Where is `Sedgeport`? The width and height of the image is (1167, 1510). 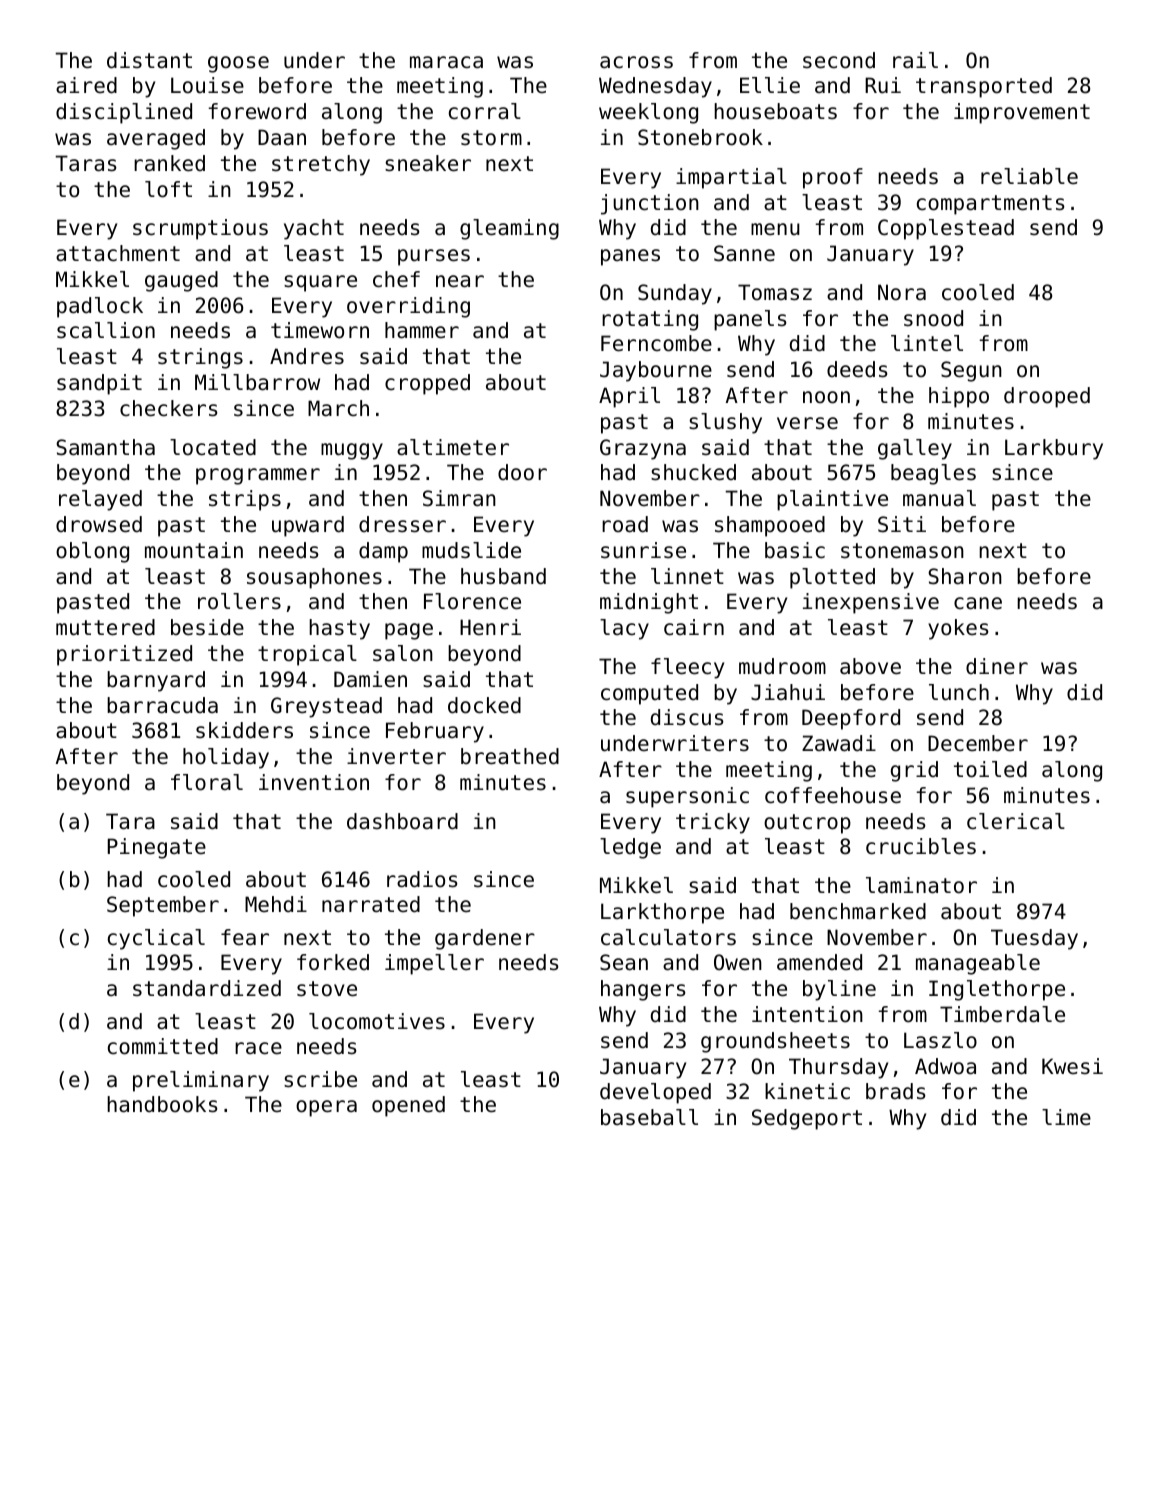
Sedgeport is located at coordinates (807, 1119).
